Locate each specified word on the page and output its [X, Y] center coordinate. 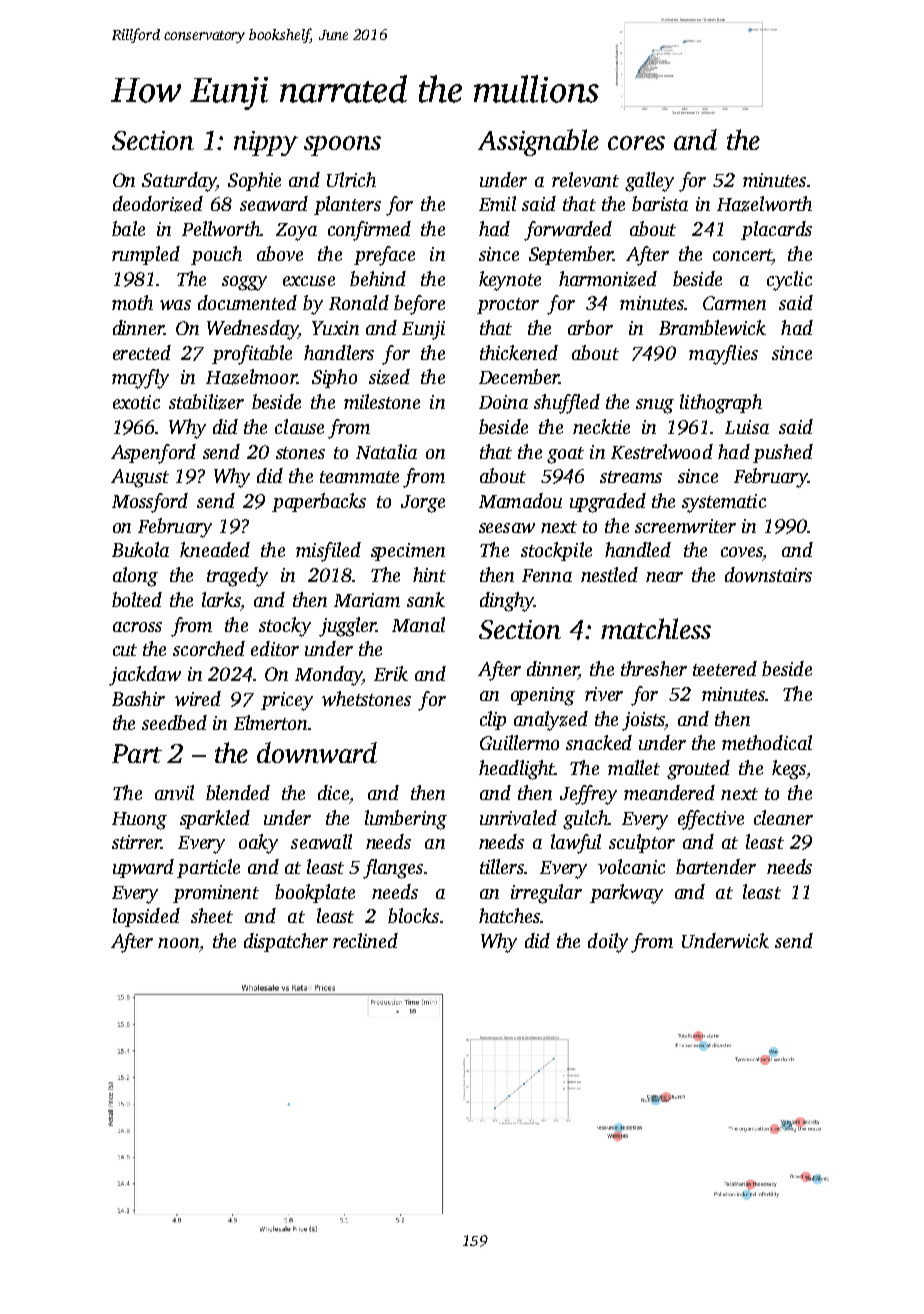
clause [299, 426]
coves [742, 552]
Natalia [386, 451]
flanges [393, 869]
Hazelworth [764, 204]
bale [128, 228]
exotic [136, 402]
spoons [342, 146]
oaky [258, 844]
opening [543, 696]
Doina [503, 402]
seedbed [174, 722]
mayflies [723, 355]
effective [711, 820]
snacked [599, 742]
